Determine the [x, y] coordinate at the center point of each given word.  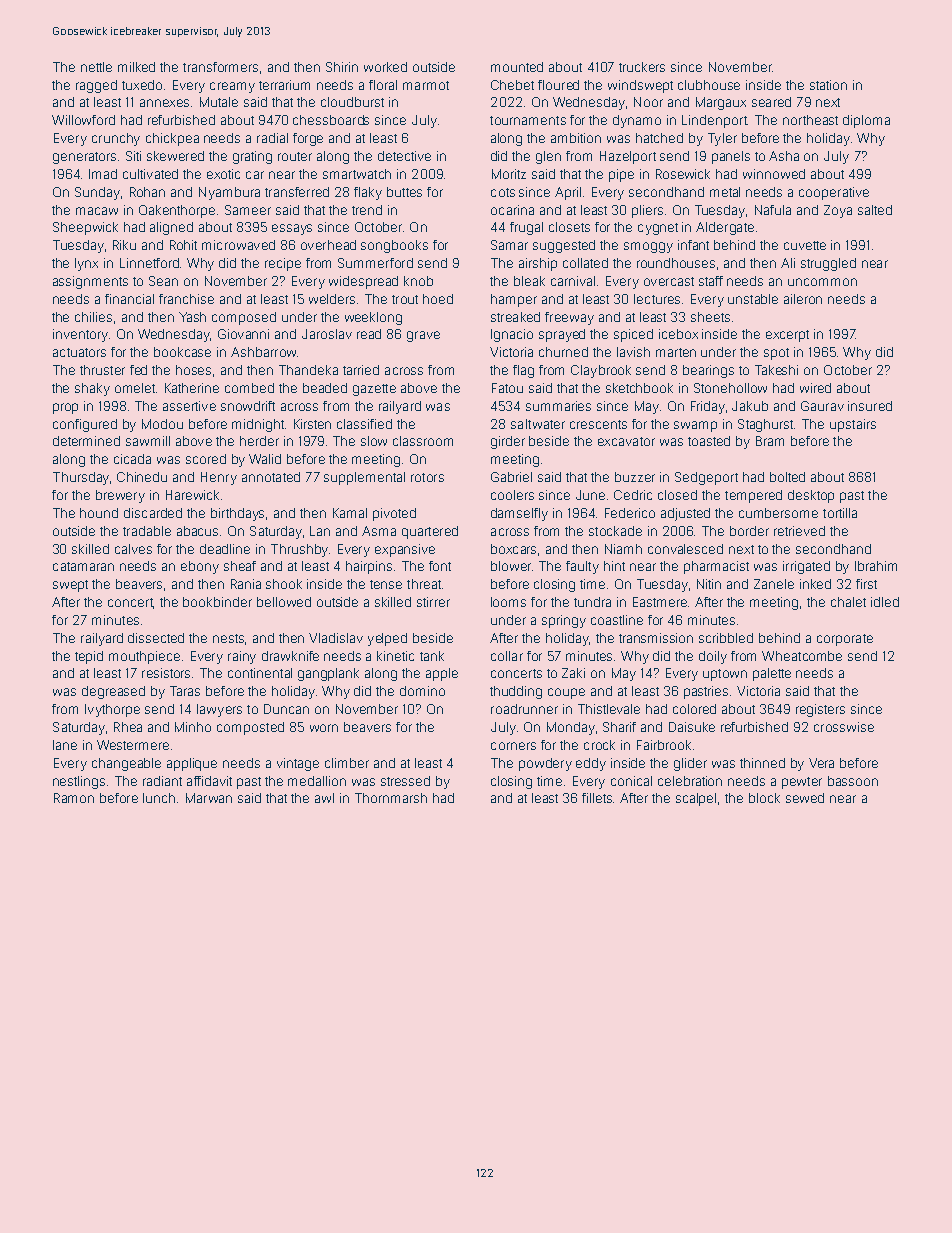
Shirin [342, 67]
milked [136, 67]
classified [364, 424]
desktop [811, 496]
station [828, 85]
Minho [193, 727]
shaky [92, 389]
